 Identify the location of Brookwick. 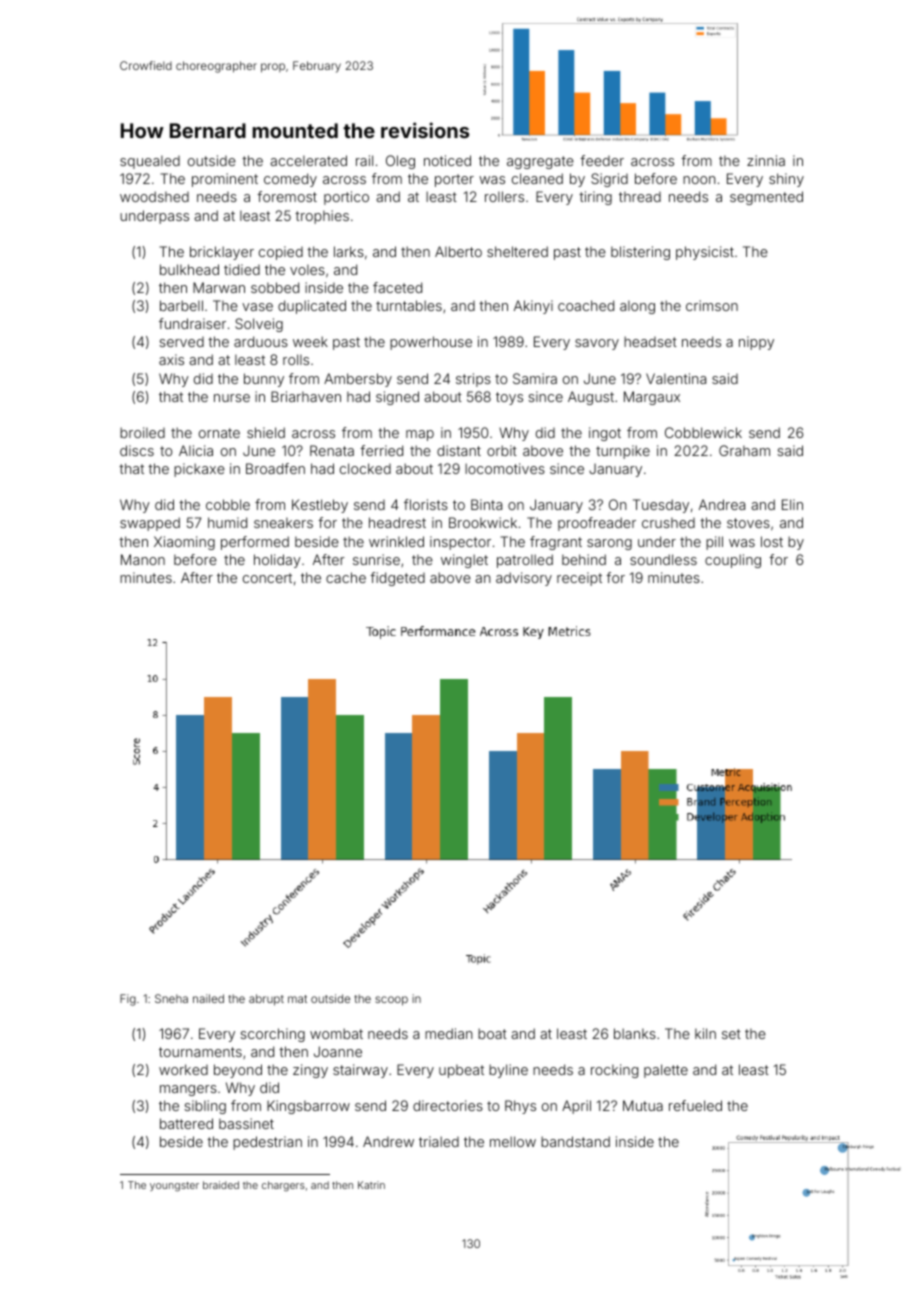
(483, 522).
